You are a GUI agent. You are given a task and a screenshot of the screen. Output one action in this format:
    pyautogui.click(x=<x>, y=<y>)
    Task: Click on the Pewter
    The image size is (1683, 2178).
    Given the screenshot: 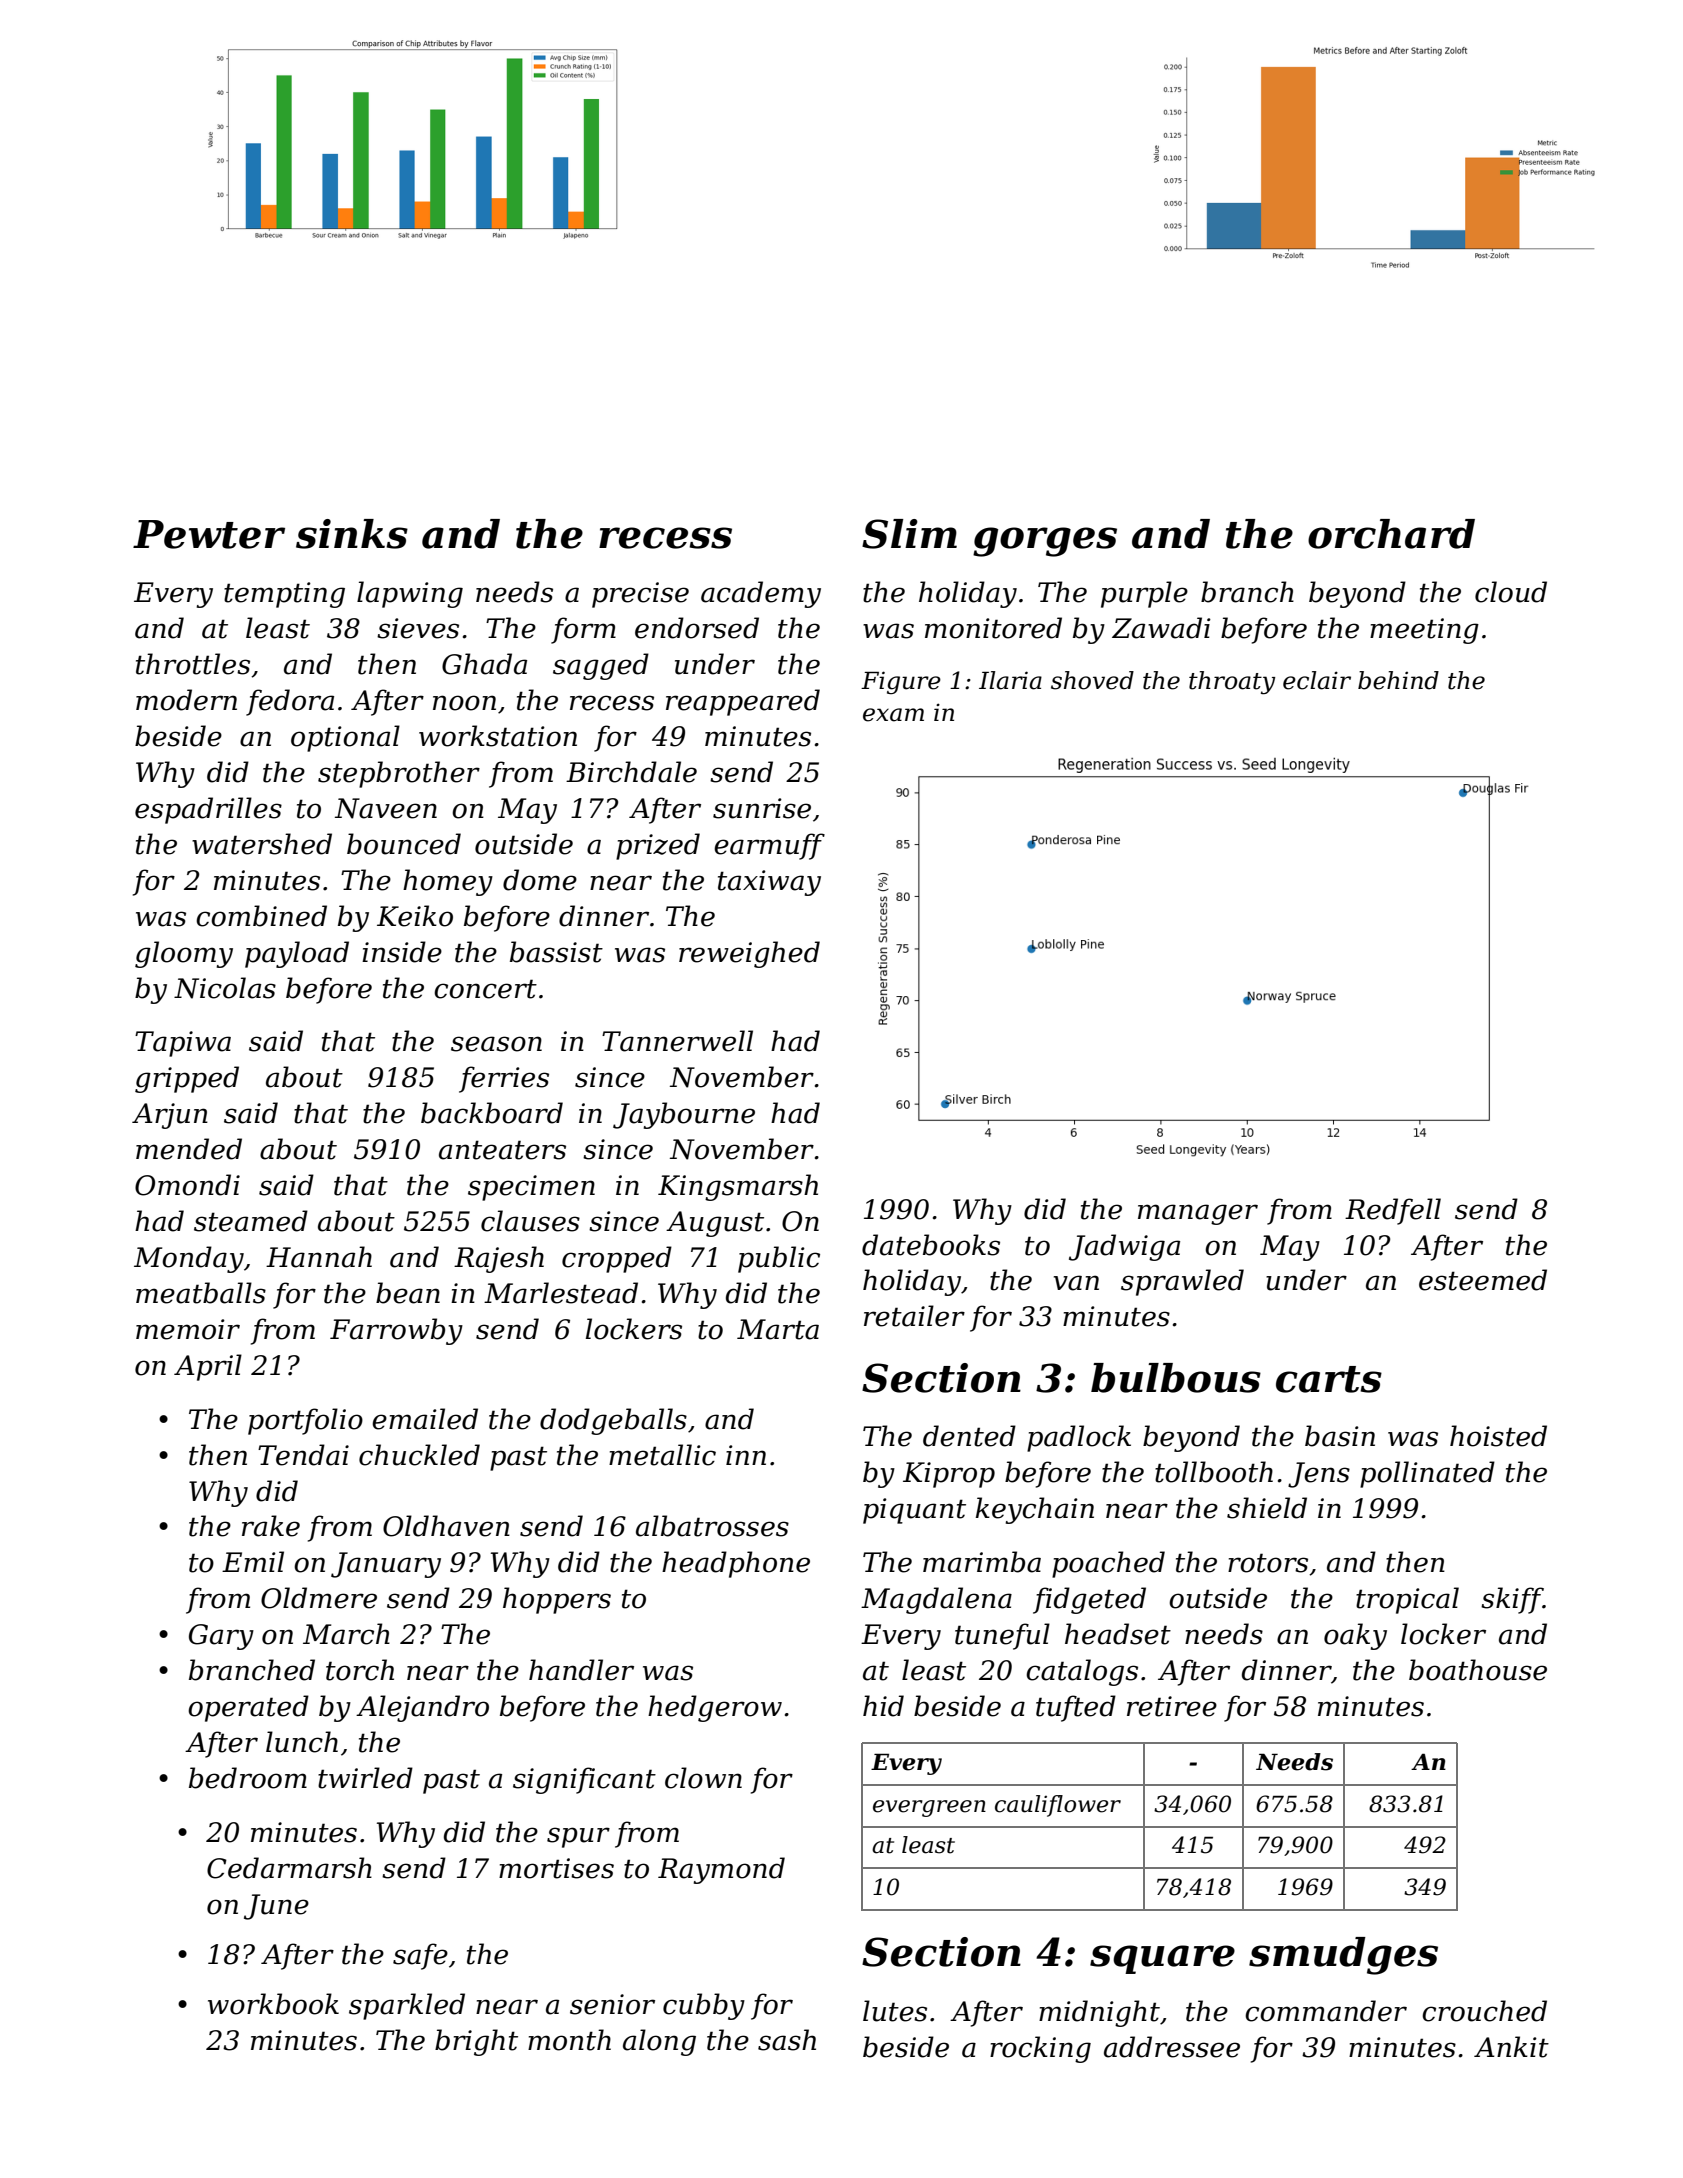 What is the action you would take?
    pyautogui.click(x=209, y=534)
